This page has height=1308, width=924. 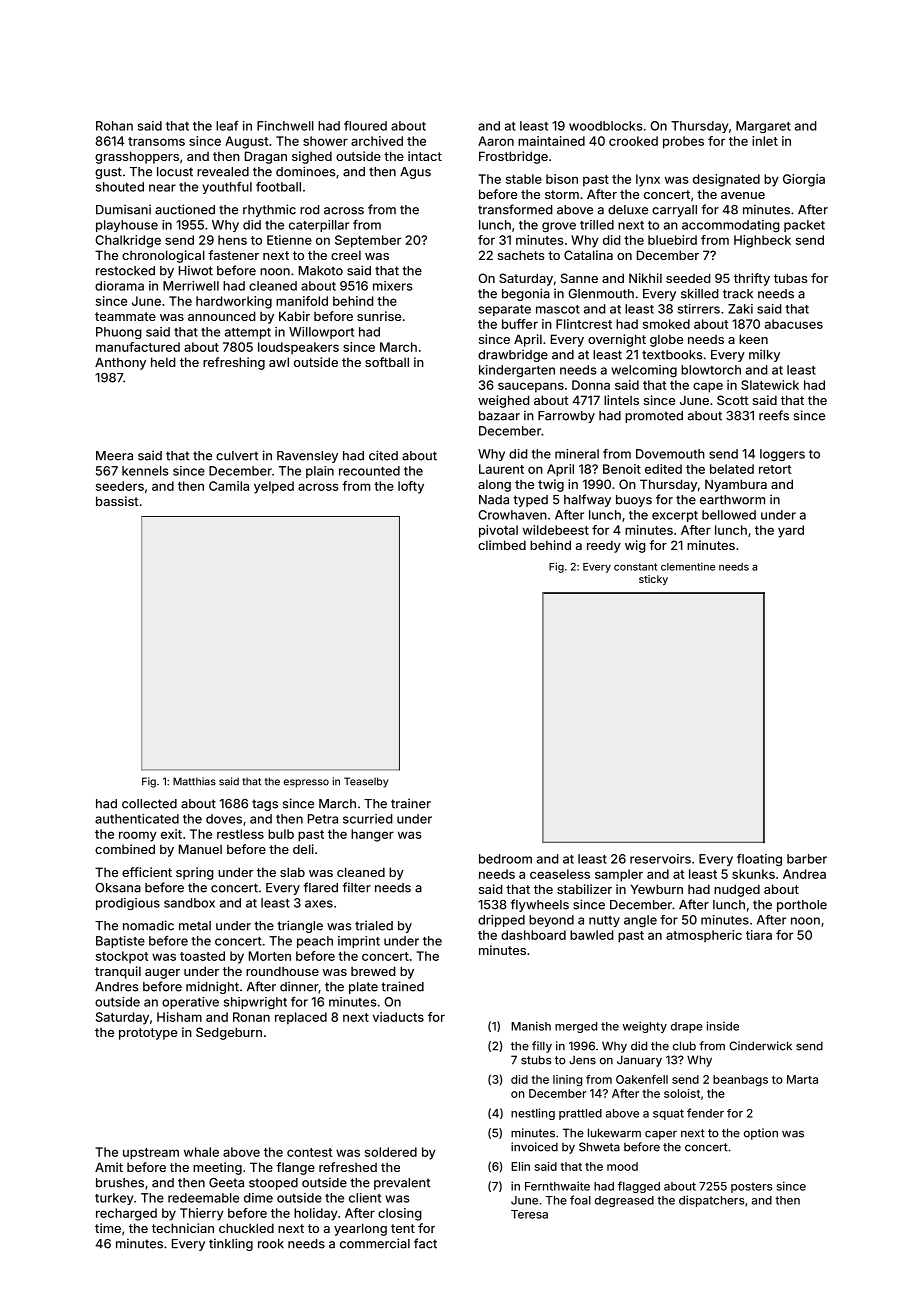 What do you see at coordinates (179, 1017) in the page?
I see `Hisham` at bounding box center [179, 1017].
